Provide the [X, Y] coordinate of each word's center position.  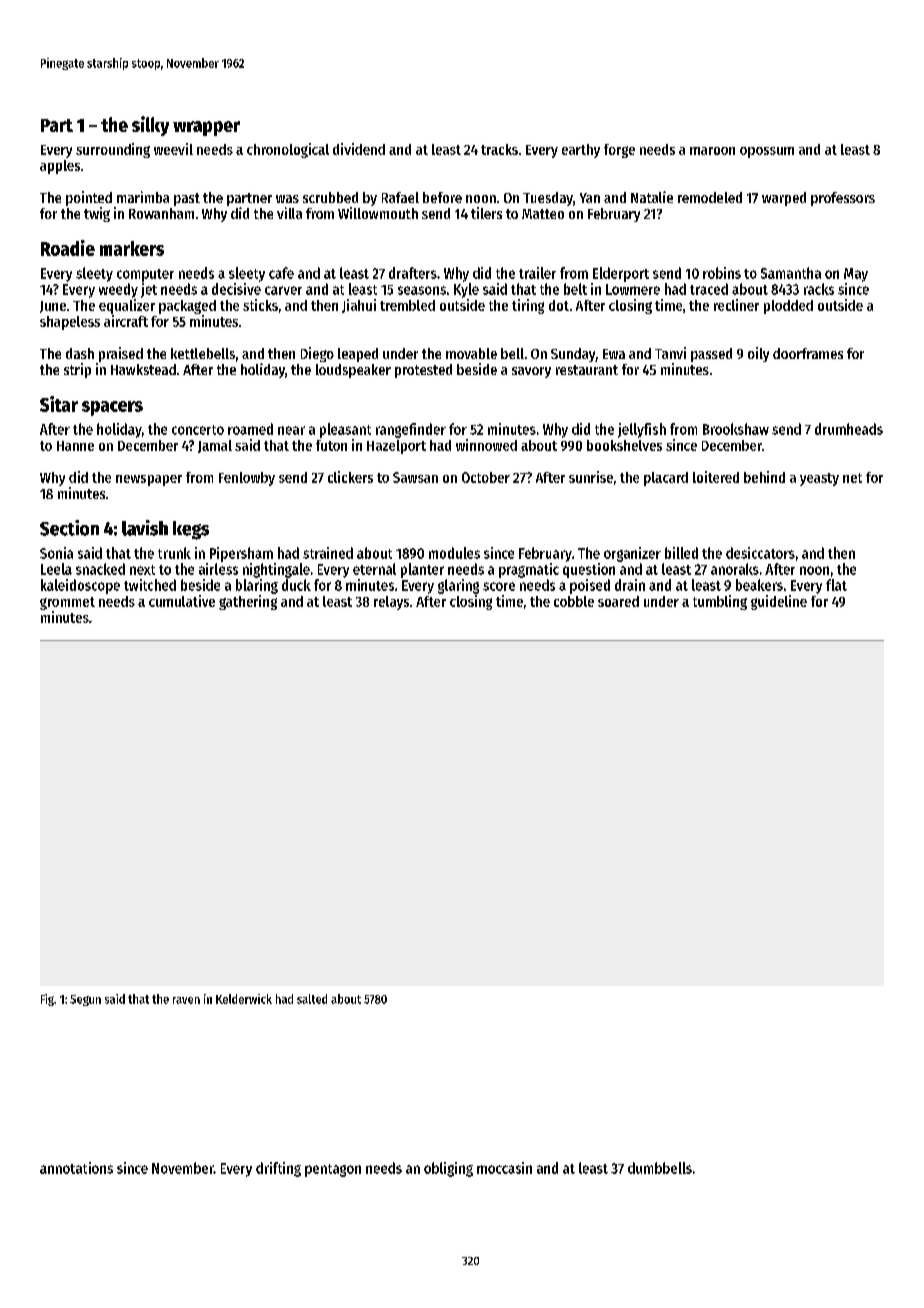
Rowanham [161, 213]
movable [471, 353]
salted [312, 999]
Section [69, 528]
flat [836, 585]
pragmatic [529, 570]
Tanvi [670, 353]
